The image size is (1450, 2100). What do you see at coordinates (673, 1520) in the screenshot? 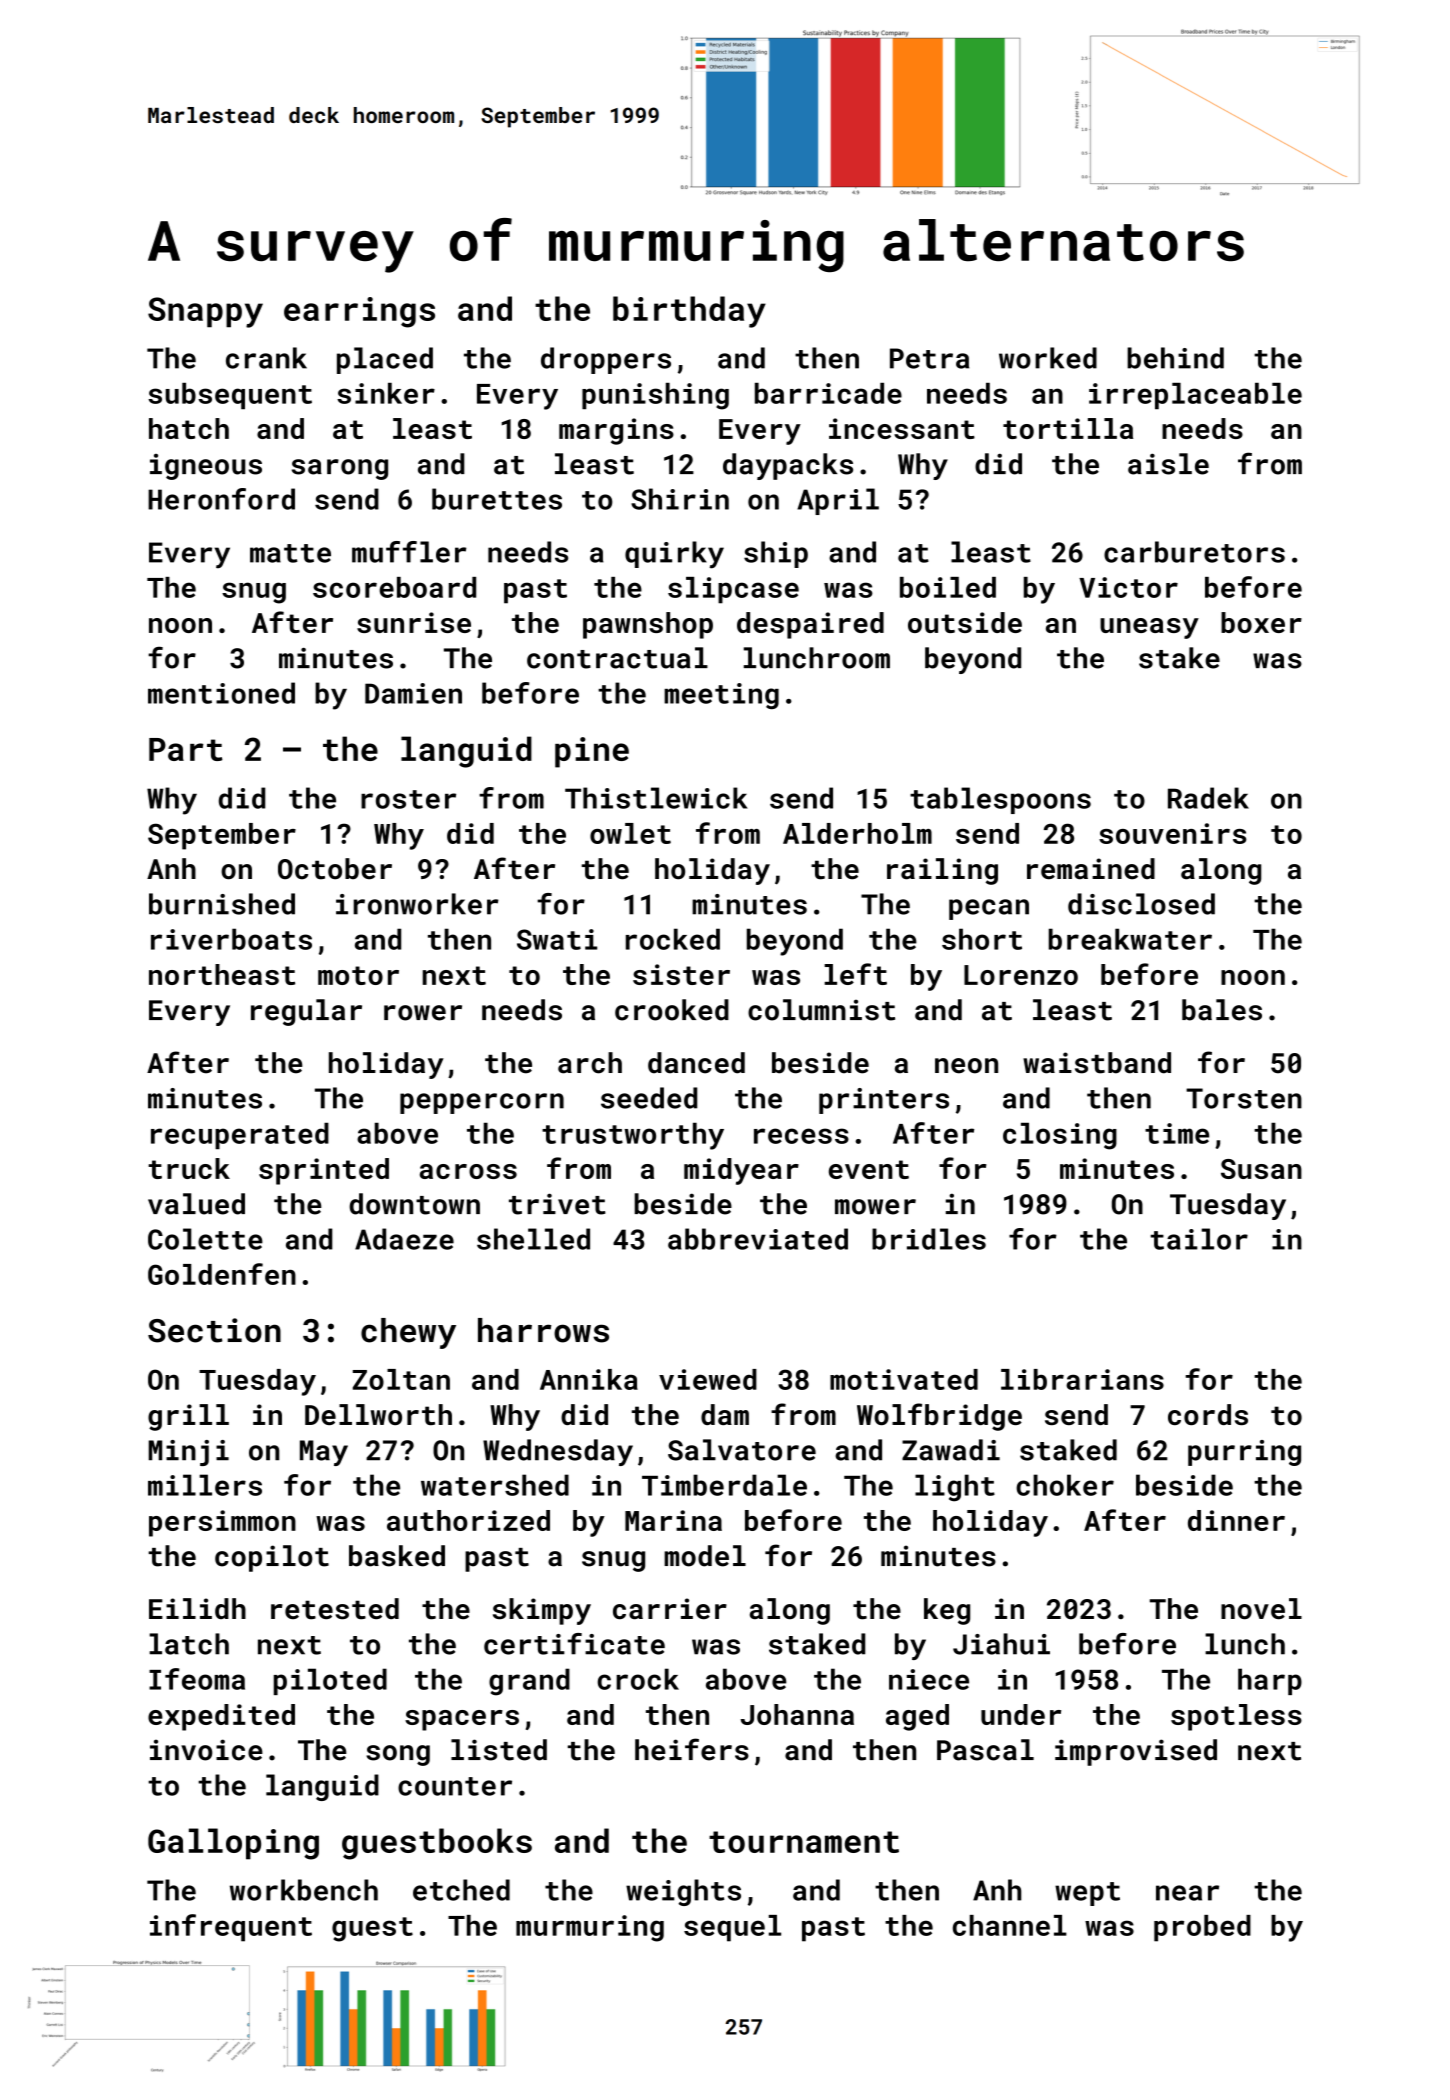
I see `Marina` at bounding box center [673, 1520].
